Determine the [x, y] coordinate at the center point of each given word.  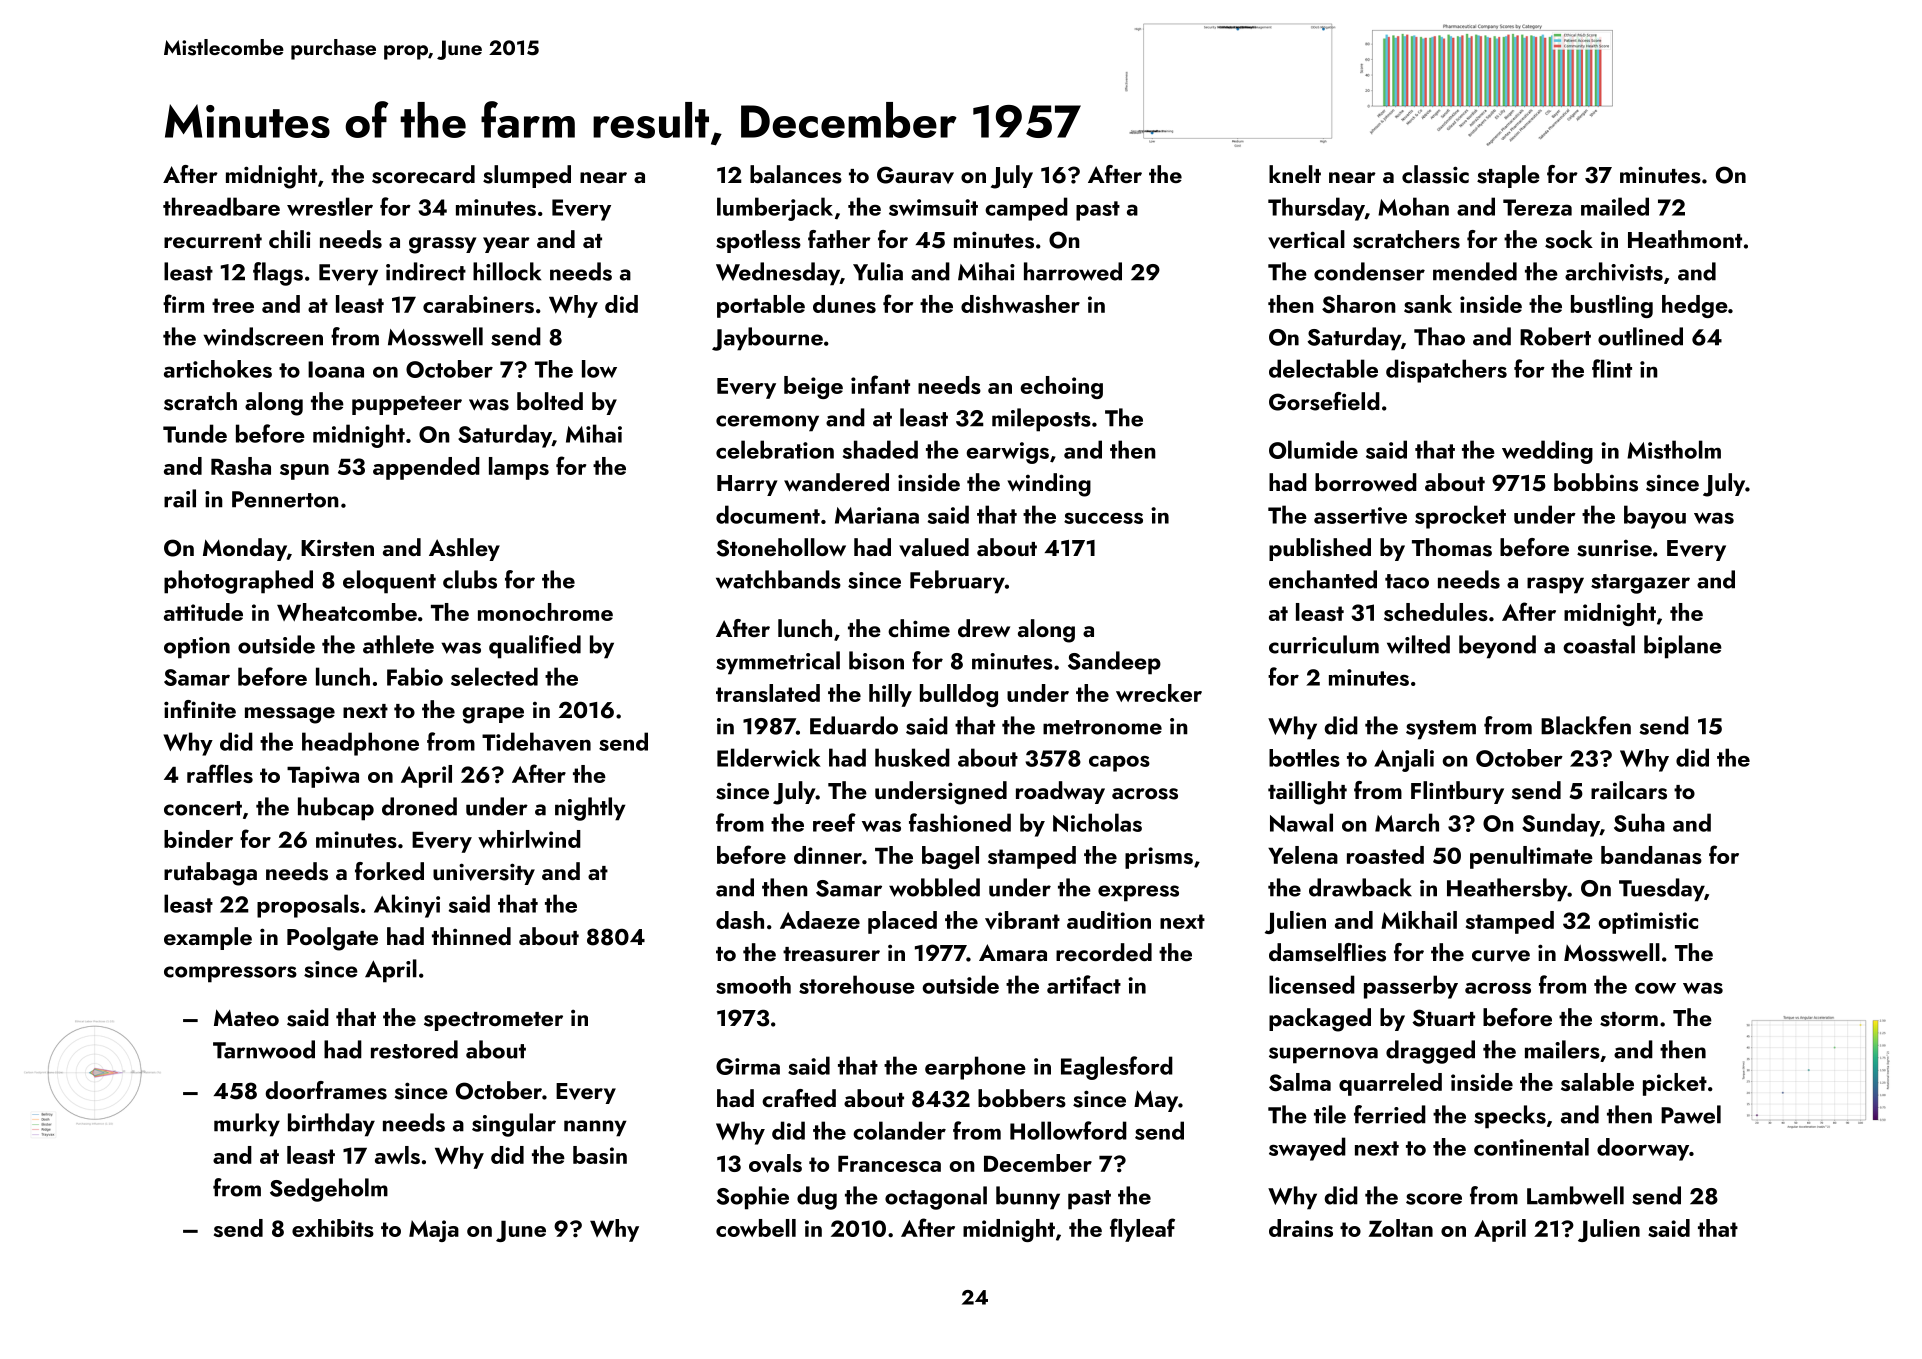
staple [1508, 176]
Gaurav [915, 175]
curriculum [1324, 644]
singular [514, 1125]
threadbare [221, 206]
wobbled [934, 887]
